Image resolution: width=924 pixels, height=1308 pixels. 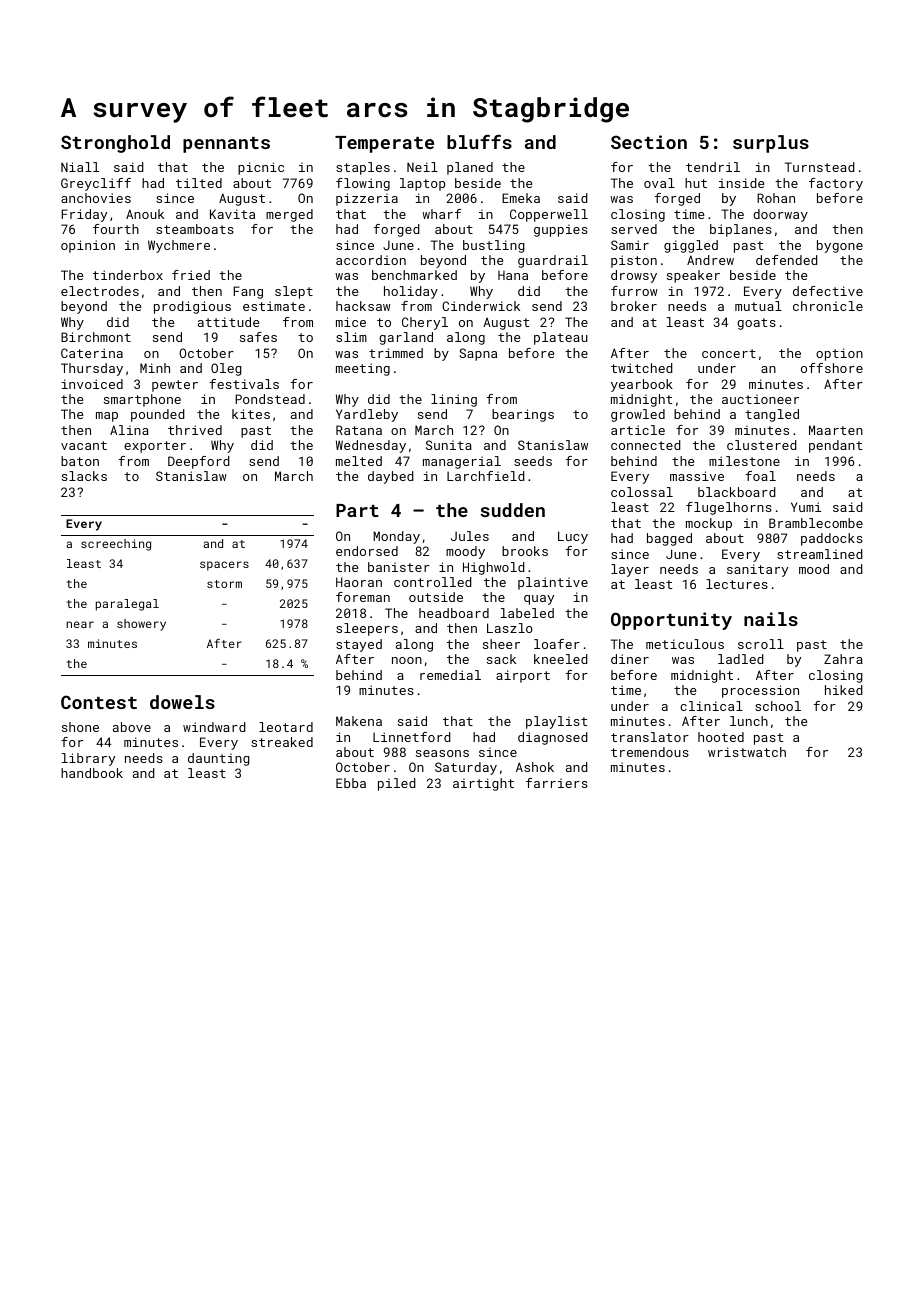 I want to click on remedial, so click(x=450, y=675).
